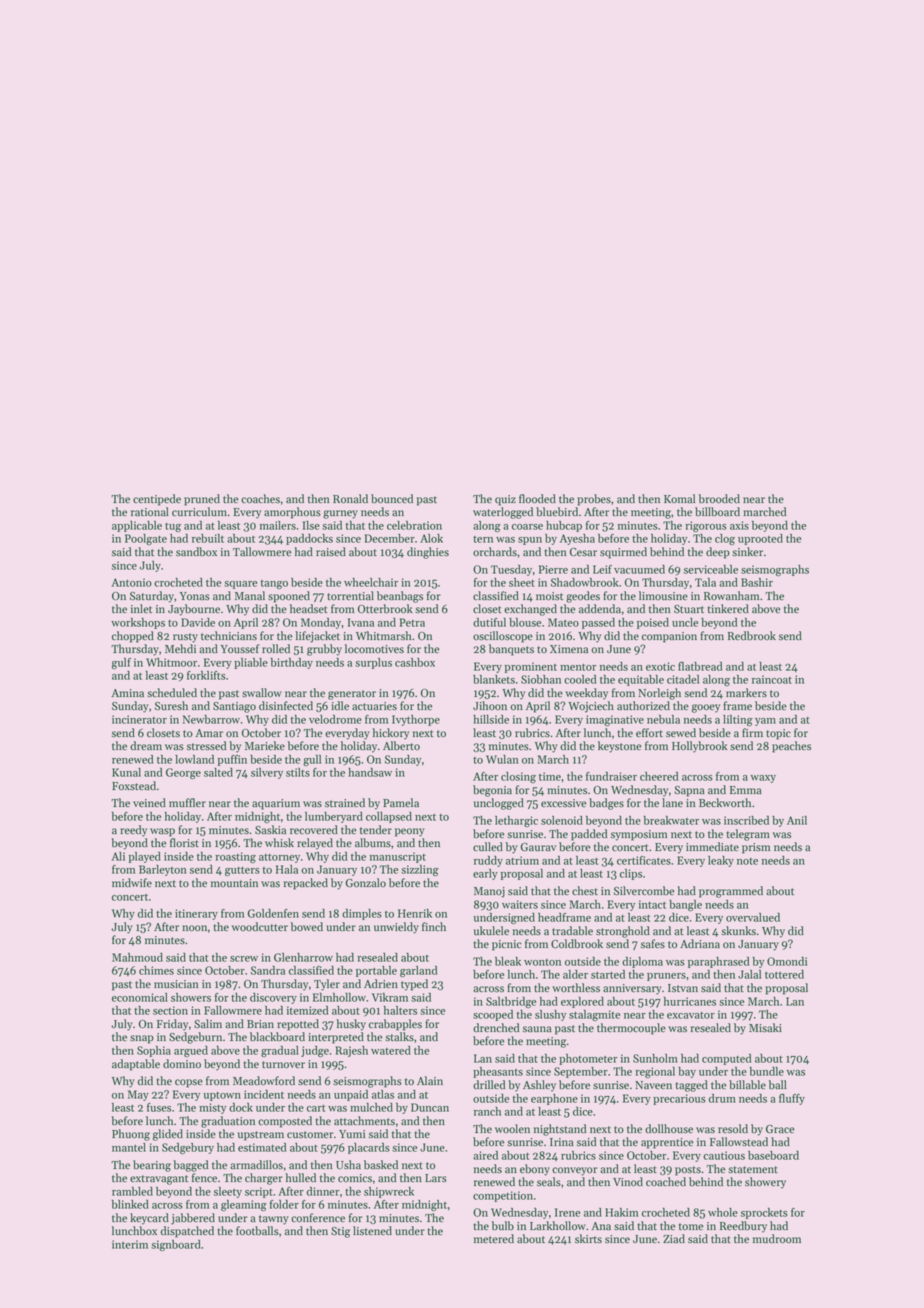  Describe the element at coordinates (372, 1231) in the screenshot. I see `listened` at that location.
